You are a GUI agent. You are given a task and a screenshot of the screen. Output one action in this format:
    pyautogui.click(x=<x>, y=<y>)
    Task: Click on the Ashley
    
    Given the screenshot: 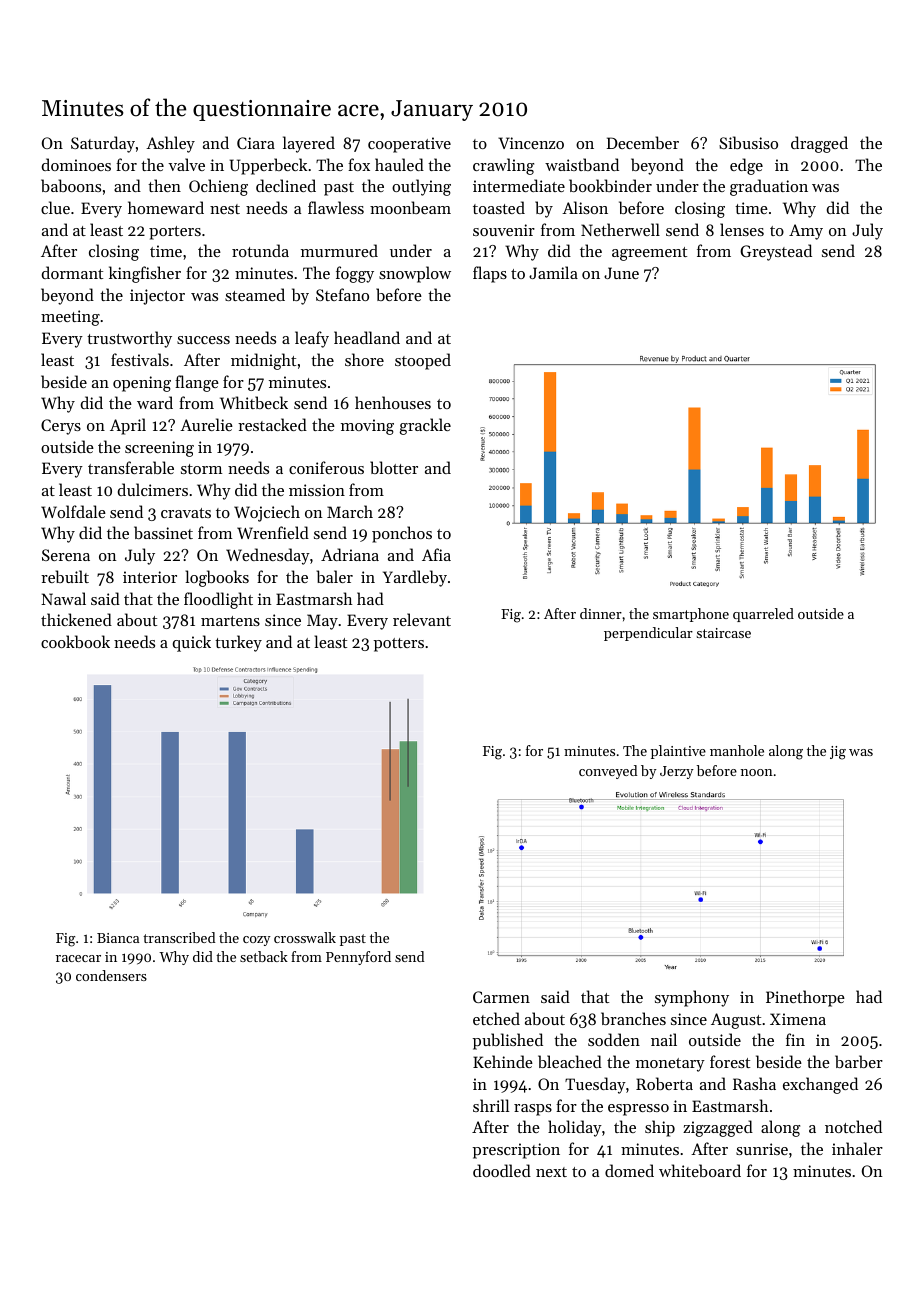 What is the action you would take?
    pyautogui.click(x=170, y=144)
